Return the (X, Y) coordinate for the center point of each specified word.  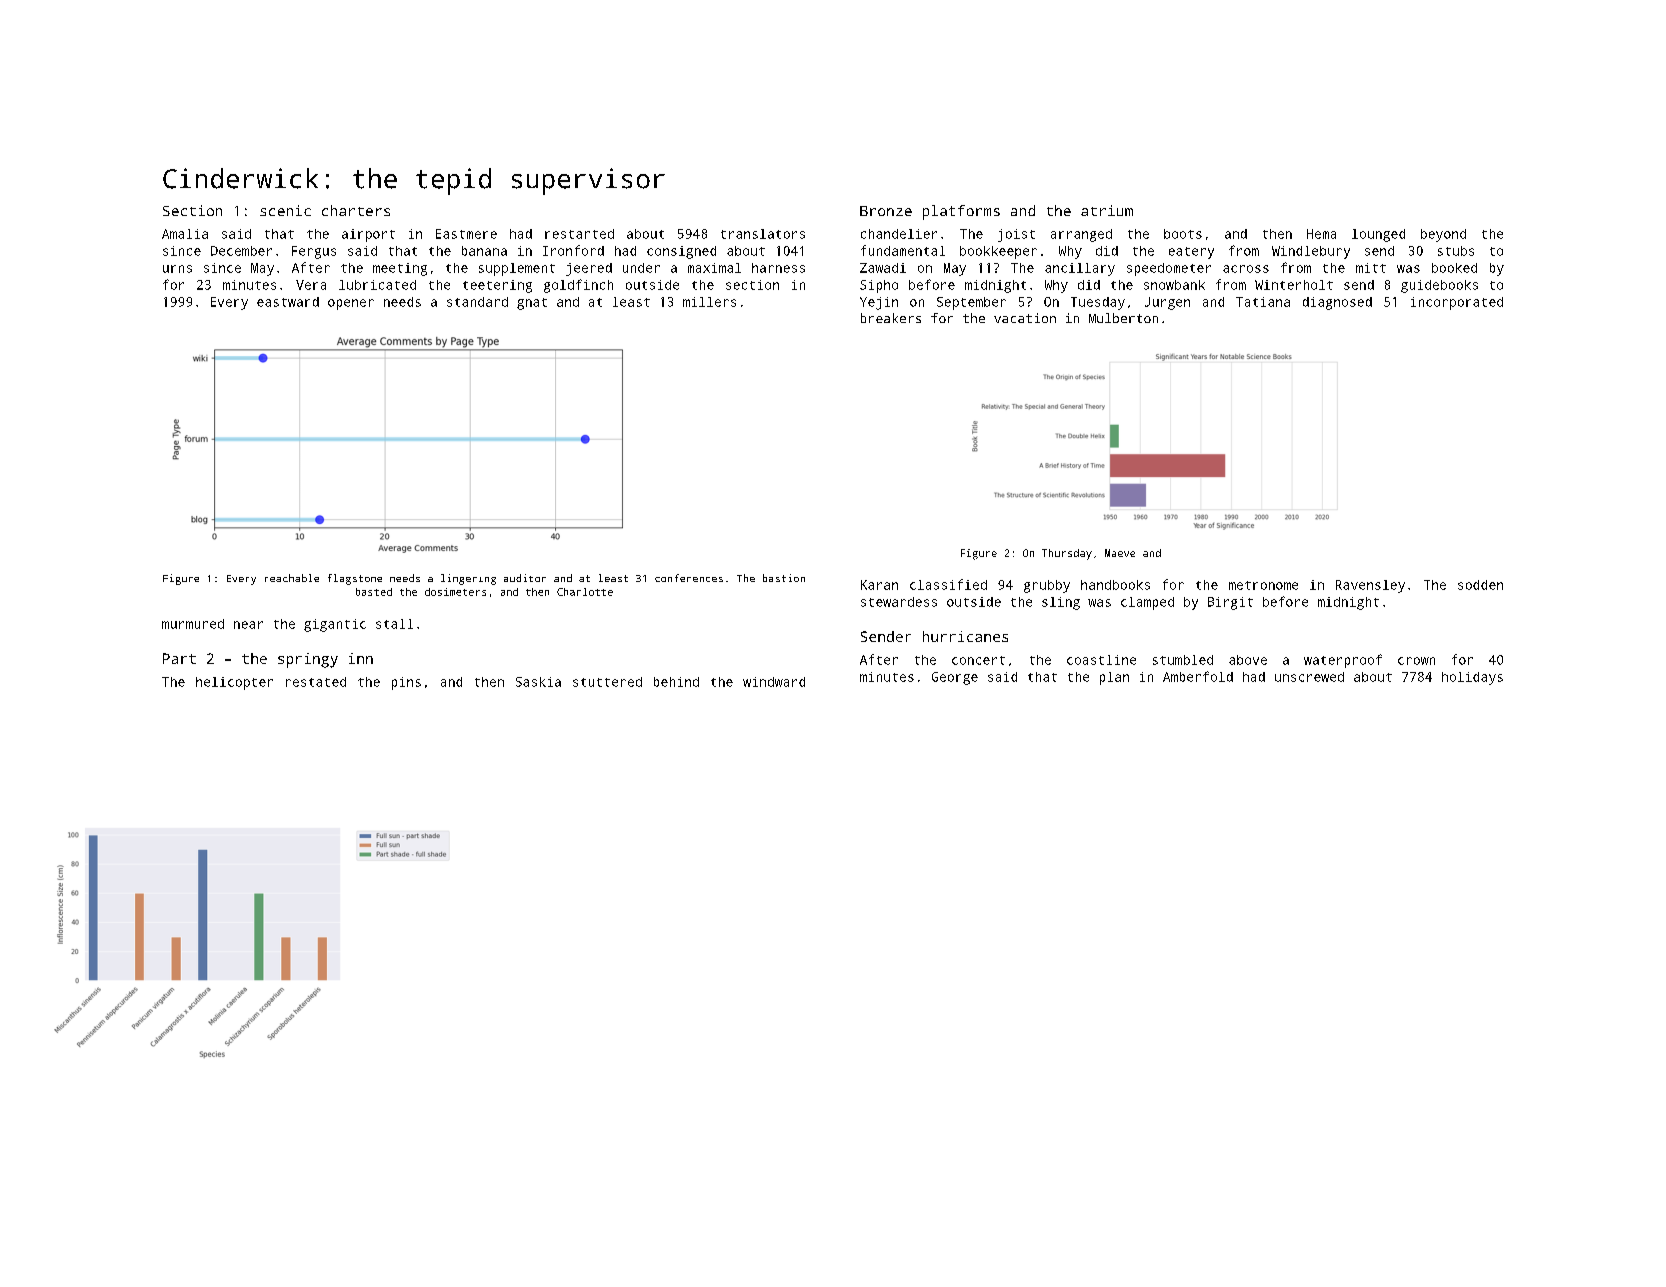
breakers (891, 318)
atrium (1107, 210)
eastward (288, 302)
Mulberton (1123, 318)
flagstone (355, 579)
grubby (1047, 586)
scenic (285, 210)
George (955, 678)
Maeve (1120, 553)
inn (361, 658)
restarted (579, 234)
